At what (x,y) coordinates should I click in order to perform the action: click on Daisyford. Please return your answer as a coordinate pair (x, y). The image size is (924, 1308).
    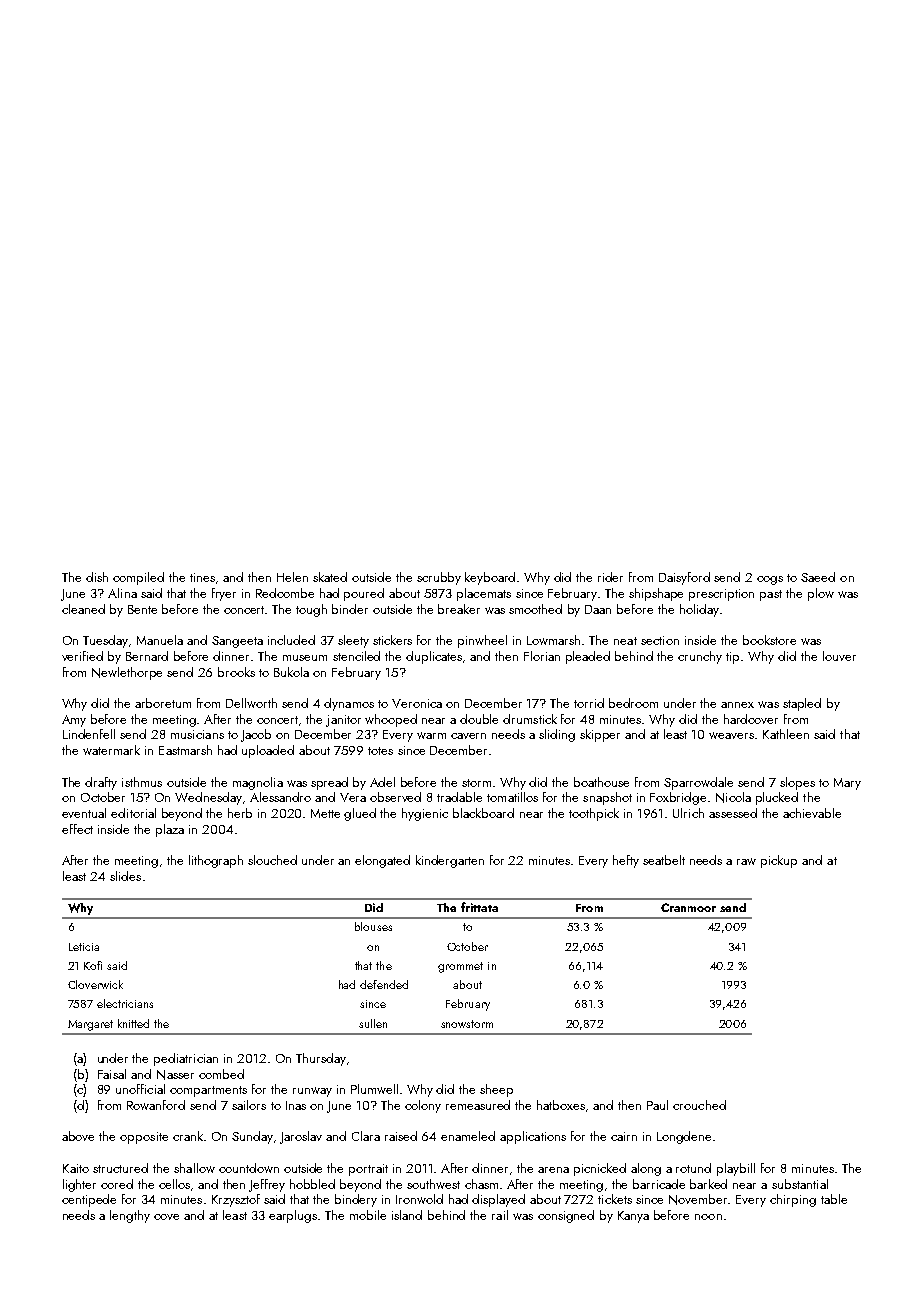
    Looking at the image, I should click on (684, 578).
